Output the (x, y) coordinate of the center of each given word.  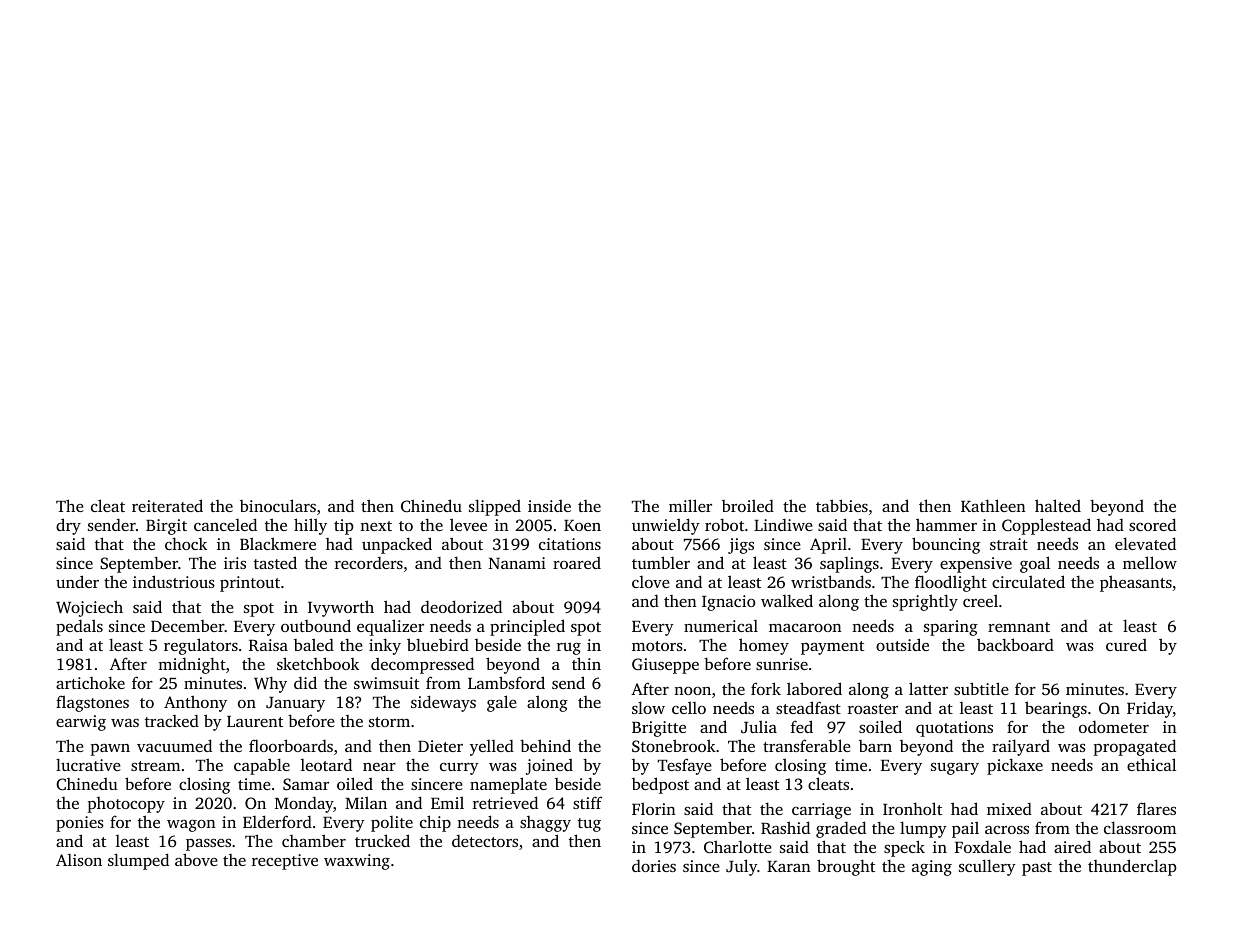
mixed (1009, 809)
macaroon (805, 628)
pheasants (1136, 583)
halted (1058, 505)
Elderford (277, 821)
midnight (192, 665)
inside (549, 506)
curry (459, 769)
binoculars (278, 505)
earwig (81, 723)
